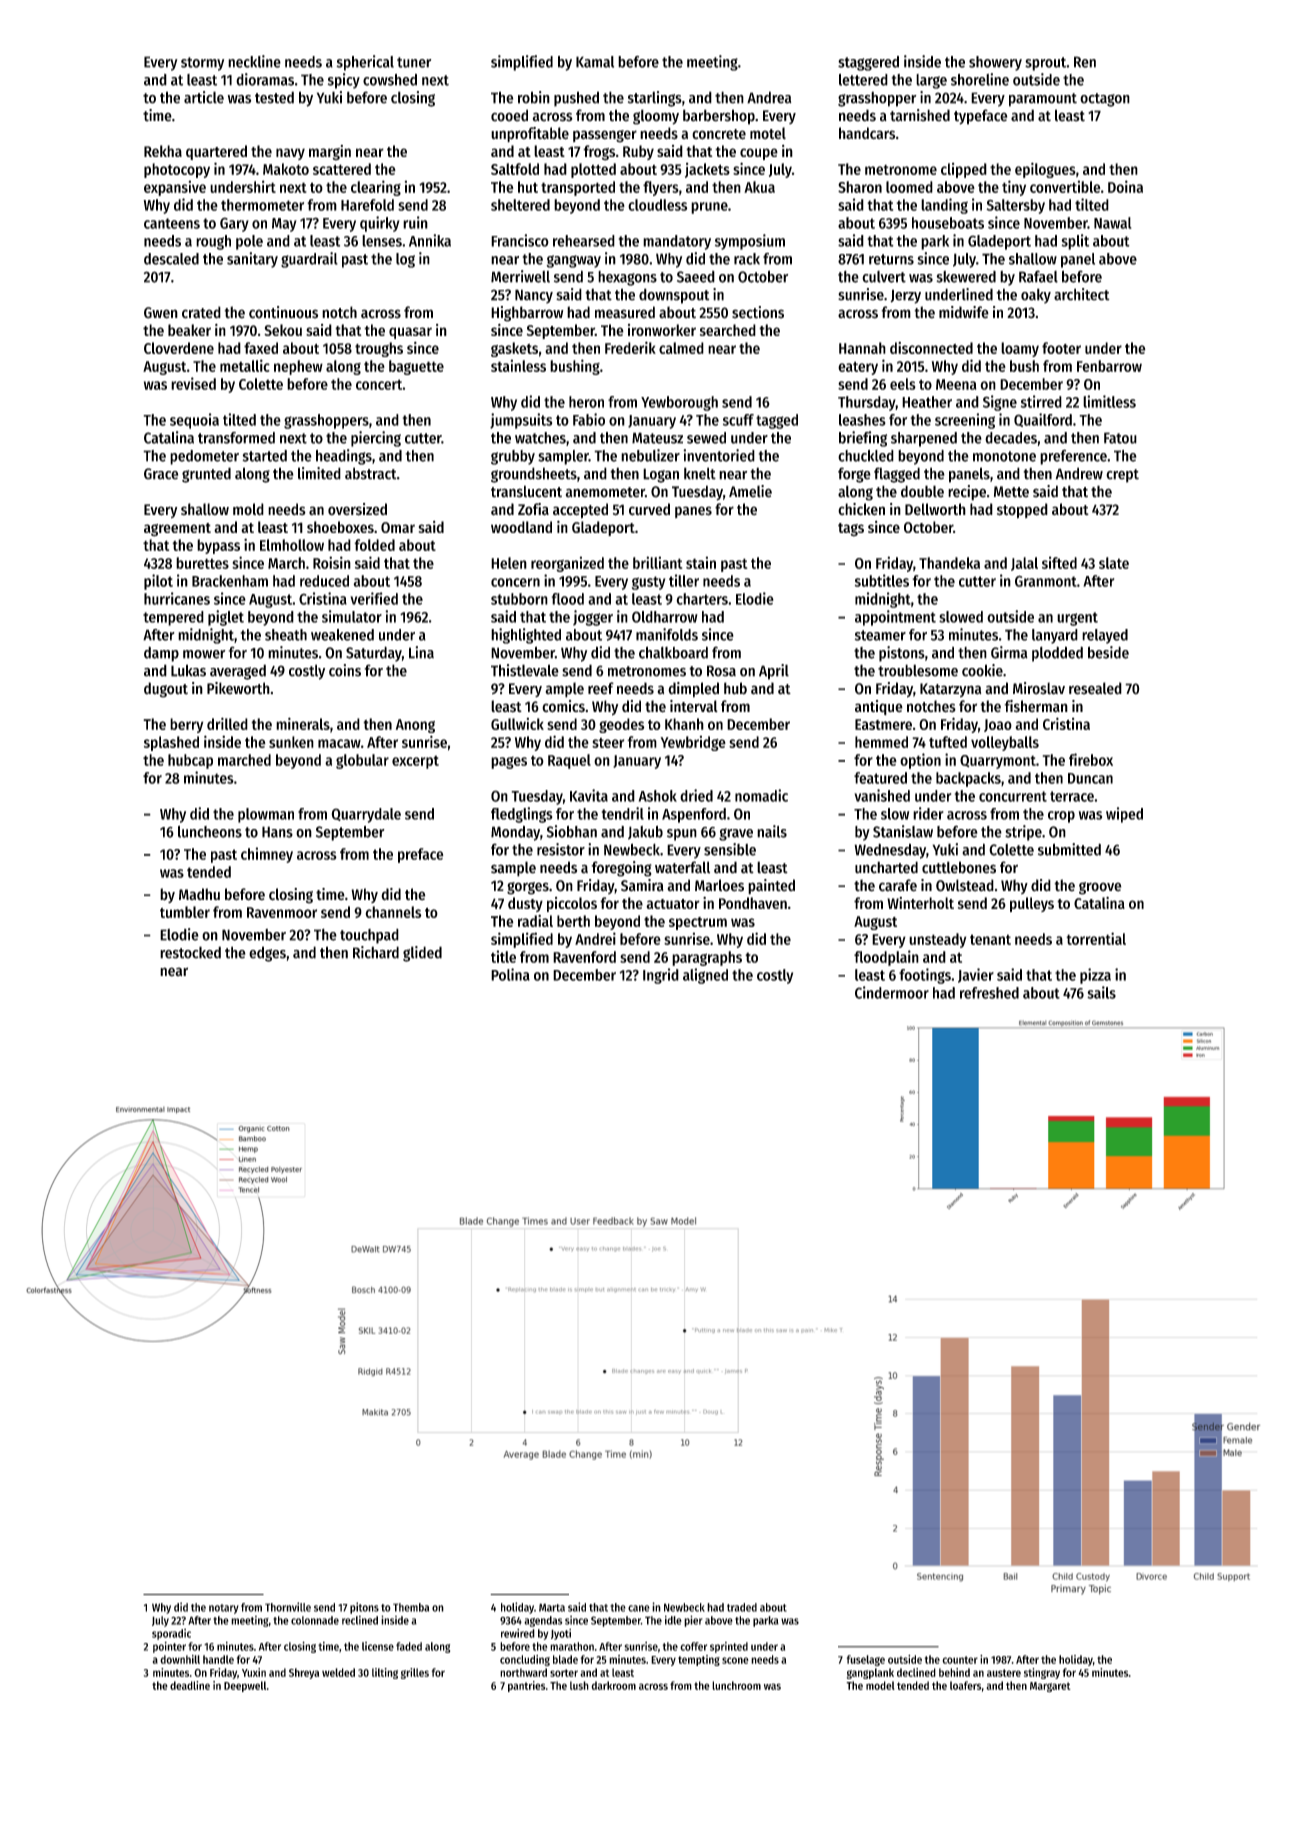  I want to click on Themba, so click(411, 1607).
